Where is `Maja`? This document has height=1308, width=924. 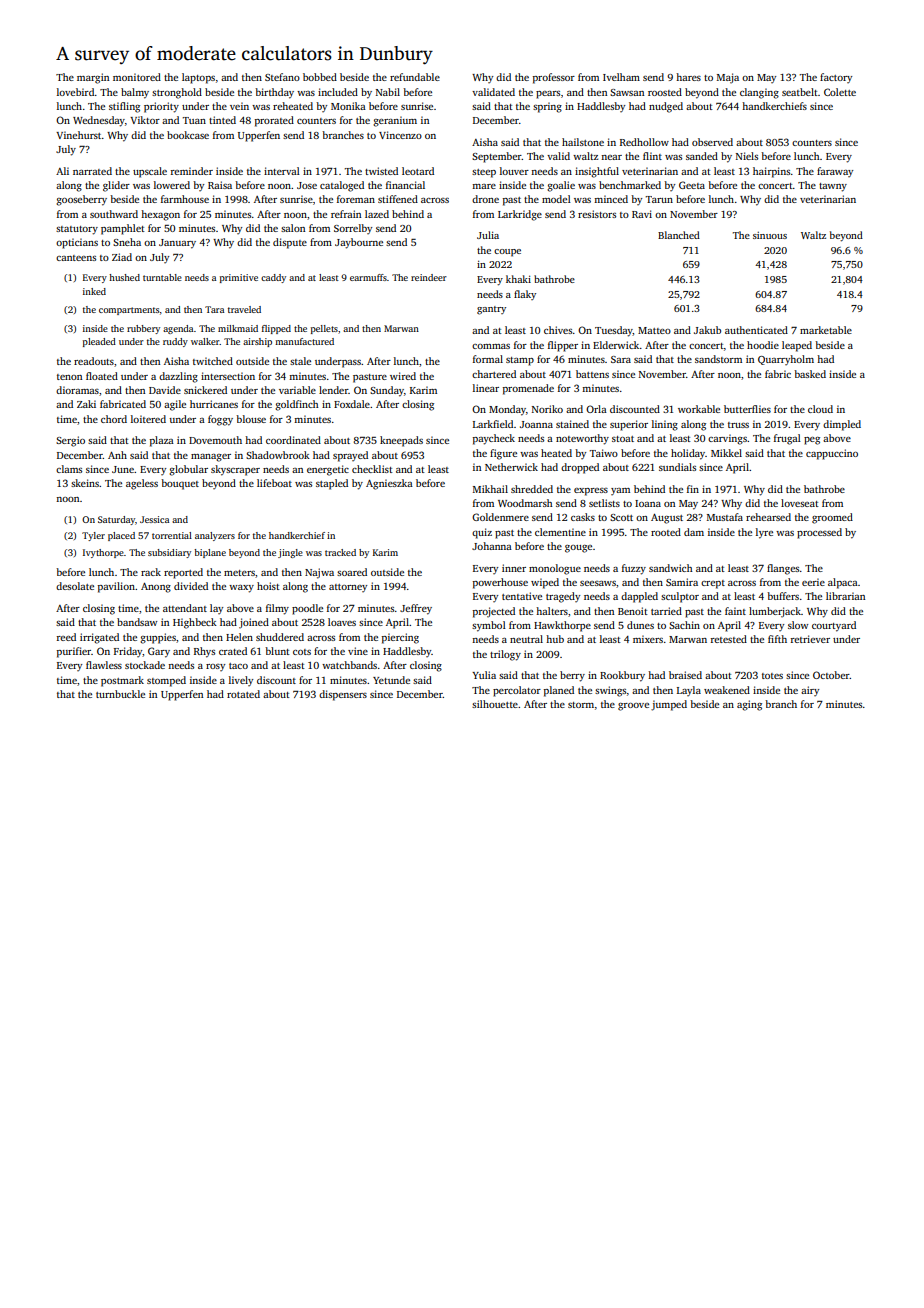
Maja is located at coordinates (728, 78).
